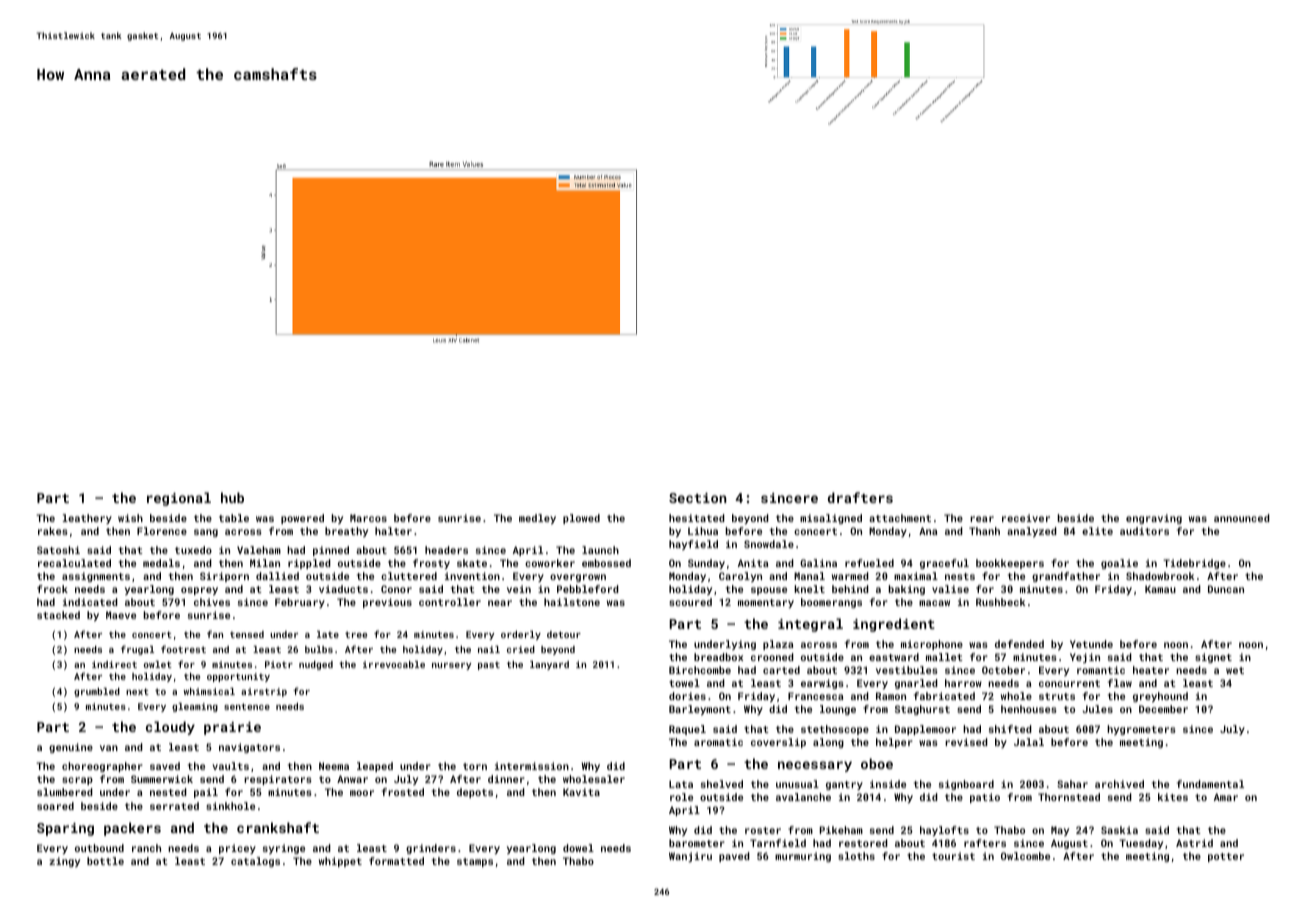 This screenshot has width=1308, height=924. Describe the element at coordinates (697, 843) in the screenshot. I see `barometer` at that location.
